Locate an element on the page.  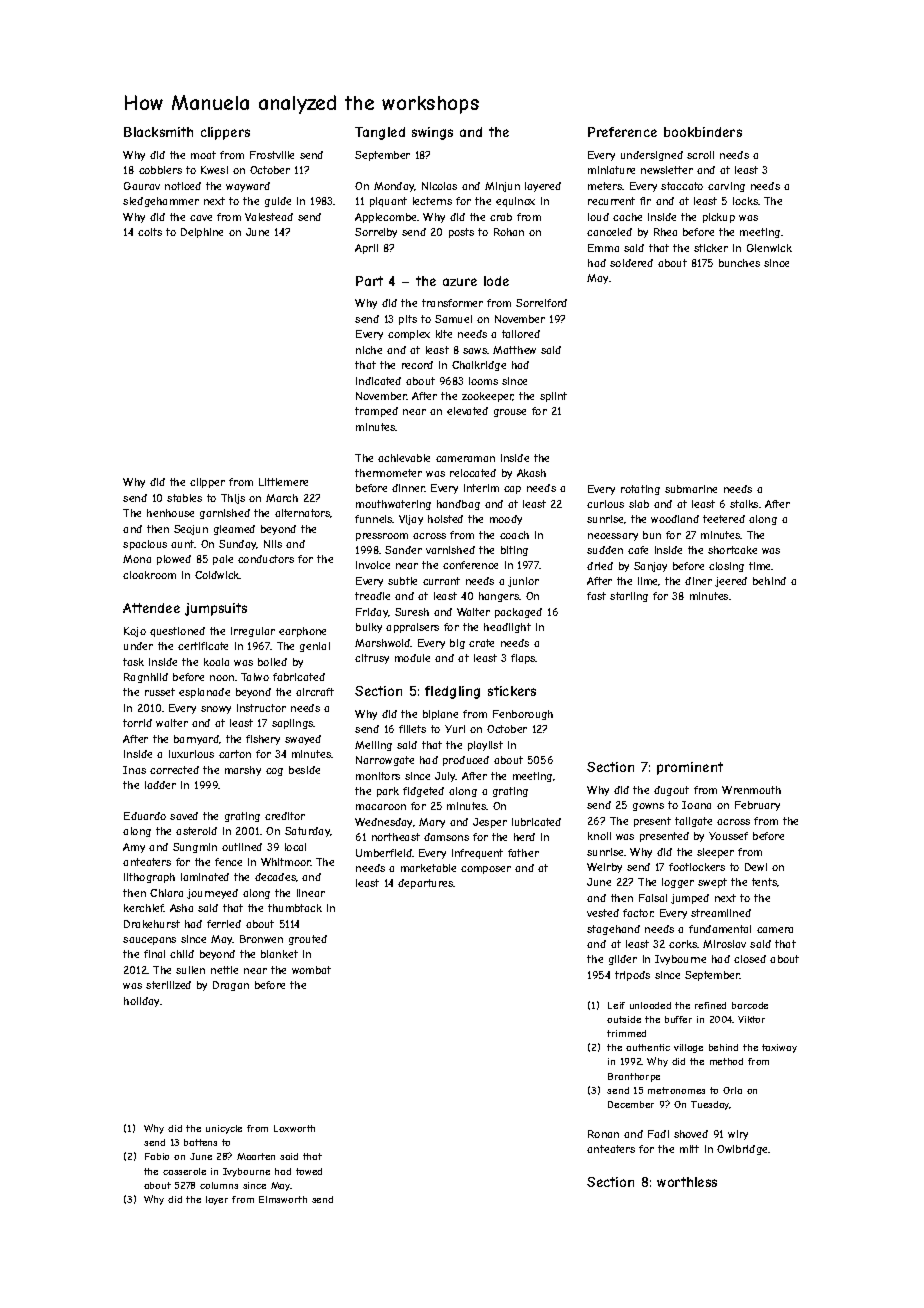
Narrowgate is located at coordinates (385, 761).
